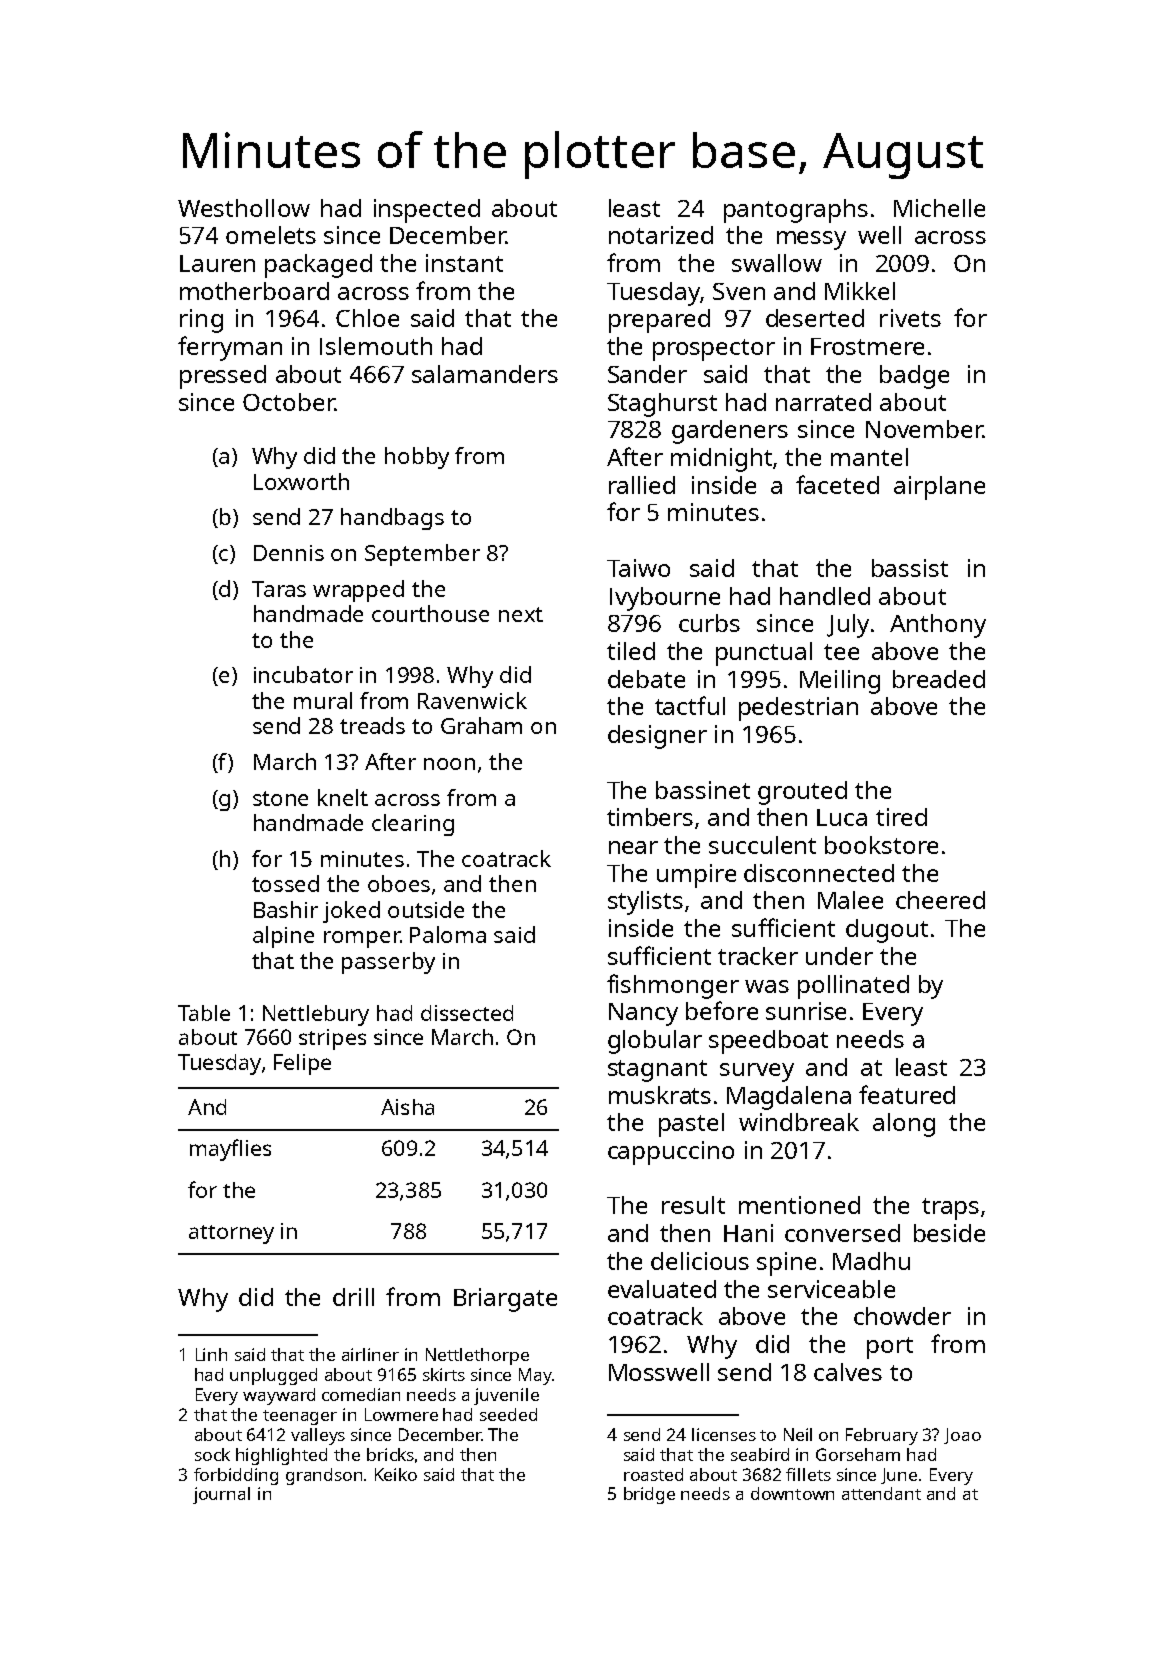  Describe the element at coordinates (289, 553) in the screenshot. I see `Dennis` at that location.
